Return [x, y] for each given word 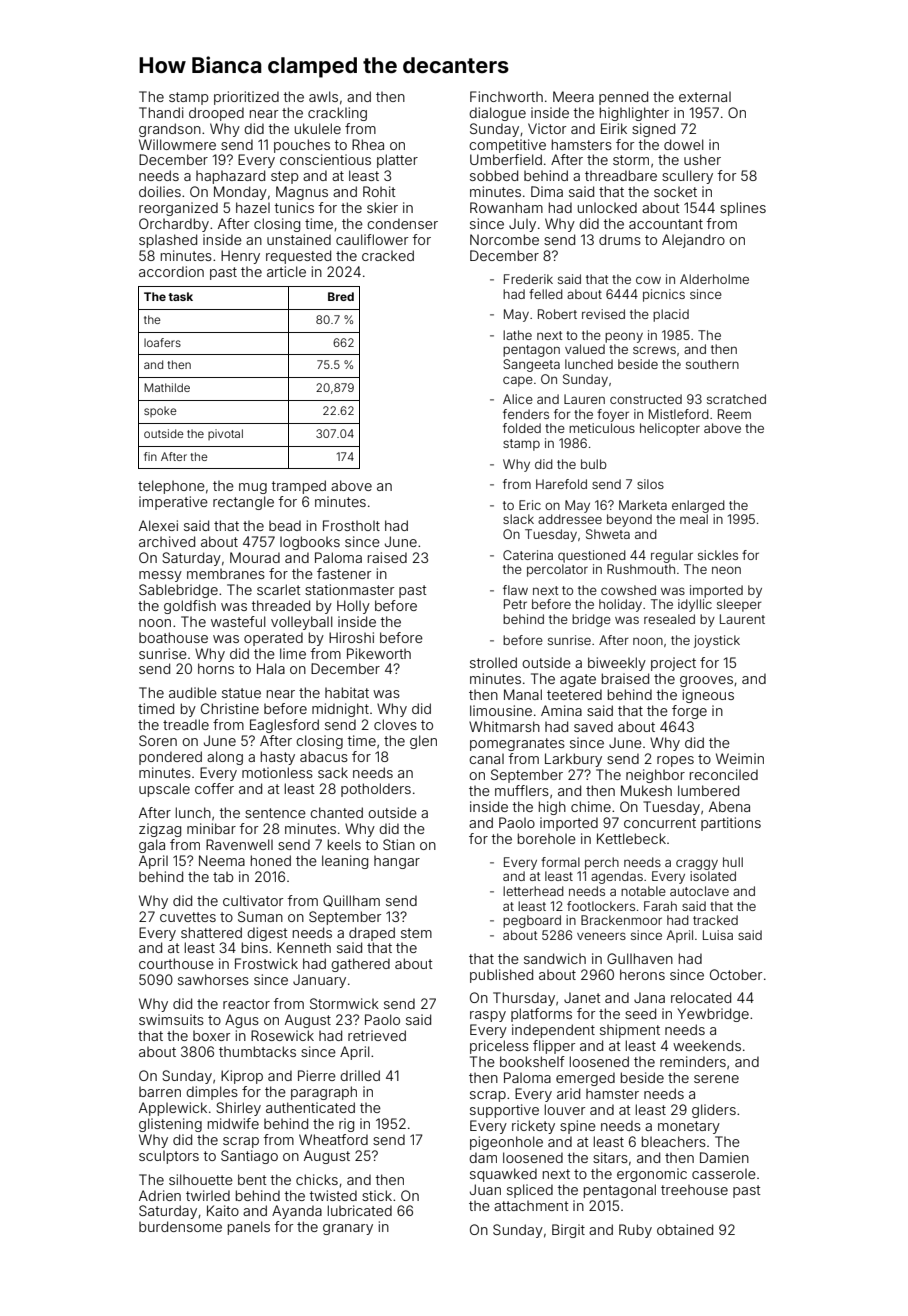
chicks [317, 1179]
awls [323, 96]
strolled [493, 662]
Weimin [740, 758]
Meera [573, 96]
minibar [211, 828]
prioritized [246, 98]
